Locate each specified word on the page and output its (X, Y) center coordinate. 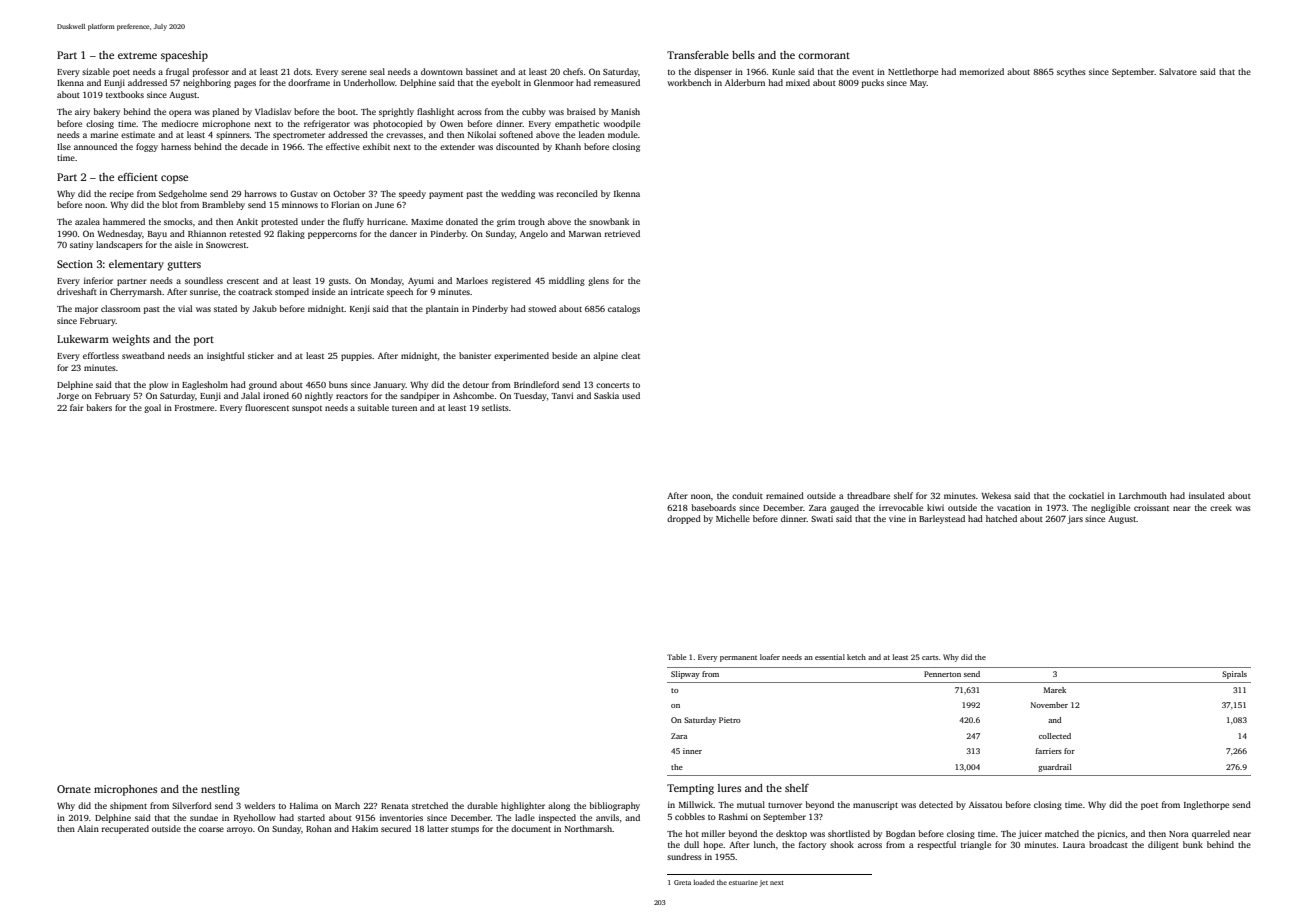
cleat (630, 355)
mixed (798, 82)
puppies (356, 356)
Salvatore (1178, 71)
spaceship (184, 56)
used (631, 395)
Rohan (319, 828)
